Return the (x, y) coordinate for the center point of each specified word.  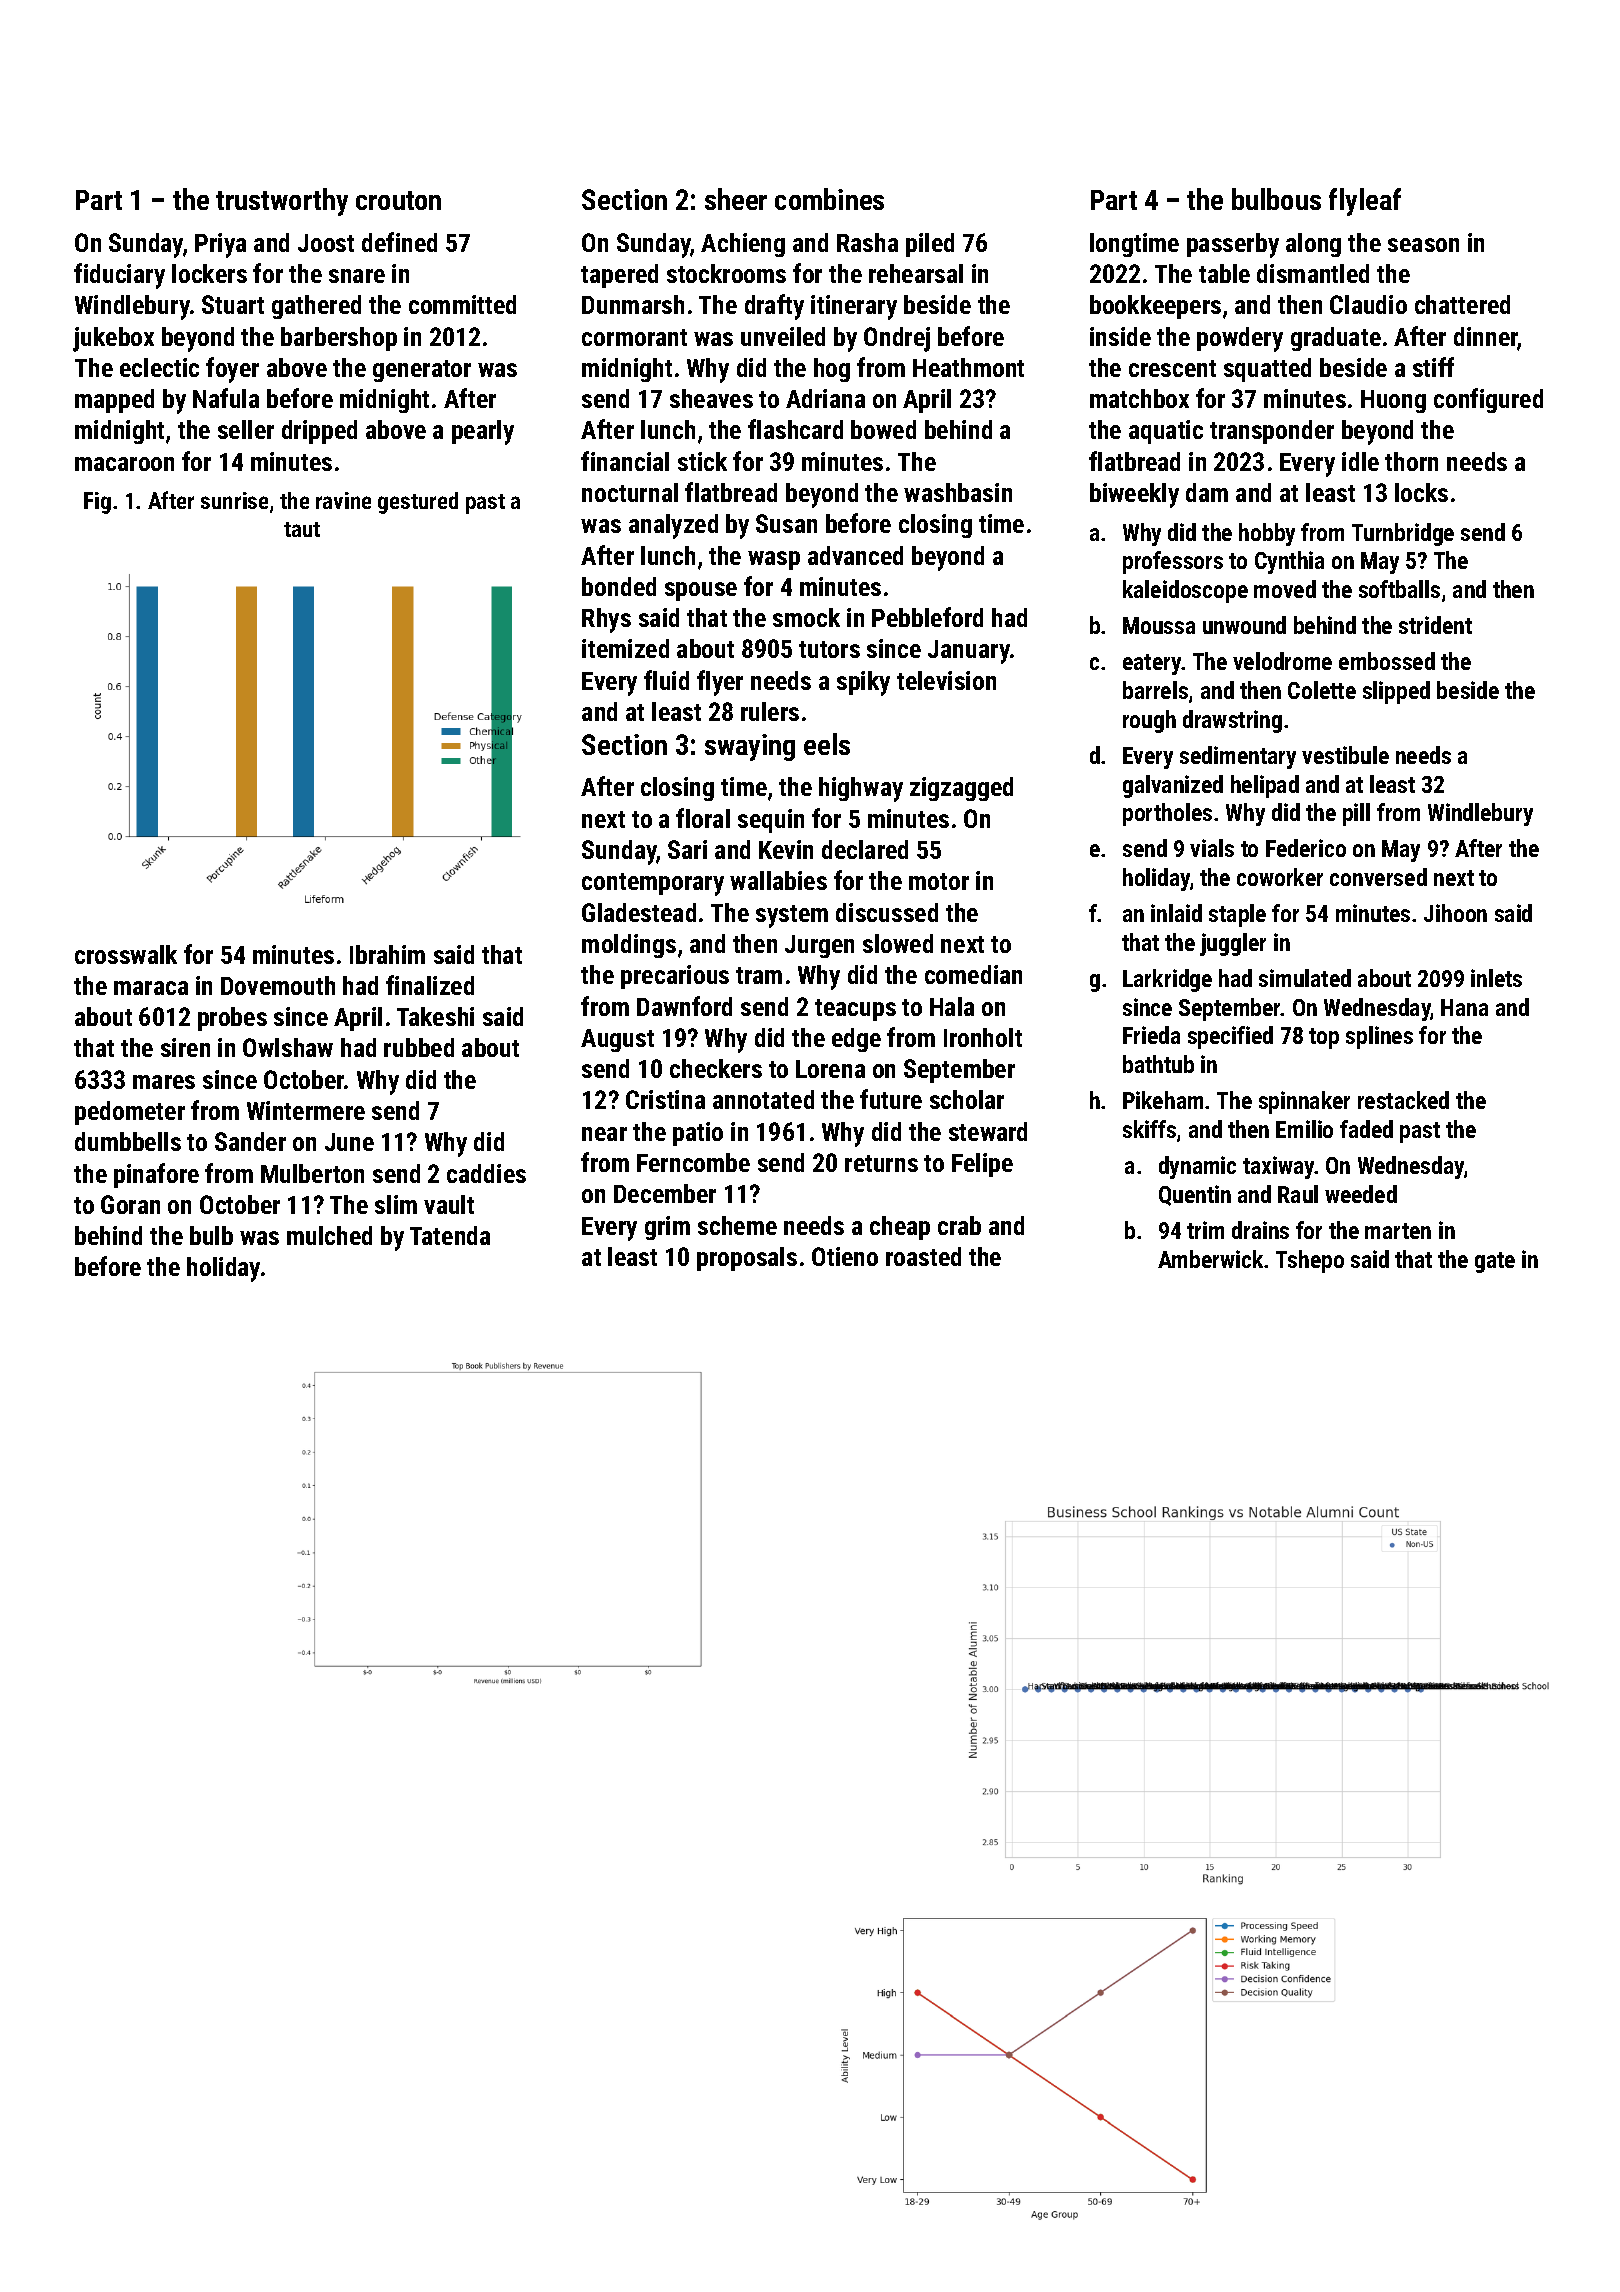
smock (806, 617)
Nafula (226, 398)
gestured (418, 503)
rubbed (419, 1047)
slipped (1396, 692)
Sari (687, 849)
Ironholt (983, 1037)
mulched (329, 1235)
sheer (736, 199)
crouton (398, 200)
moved (1285, 589)
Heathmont (968, 367)
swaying (750, 747)
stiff (1433, 367)
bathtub (1158, 1064)
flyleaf (1365, 202)
